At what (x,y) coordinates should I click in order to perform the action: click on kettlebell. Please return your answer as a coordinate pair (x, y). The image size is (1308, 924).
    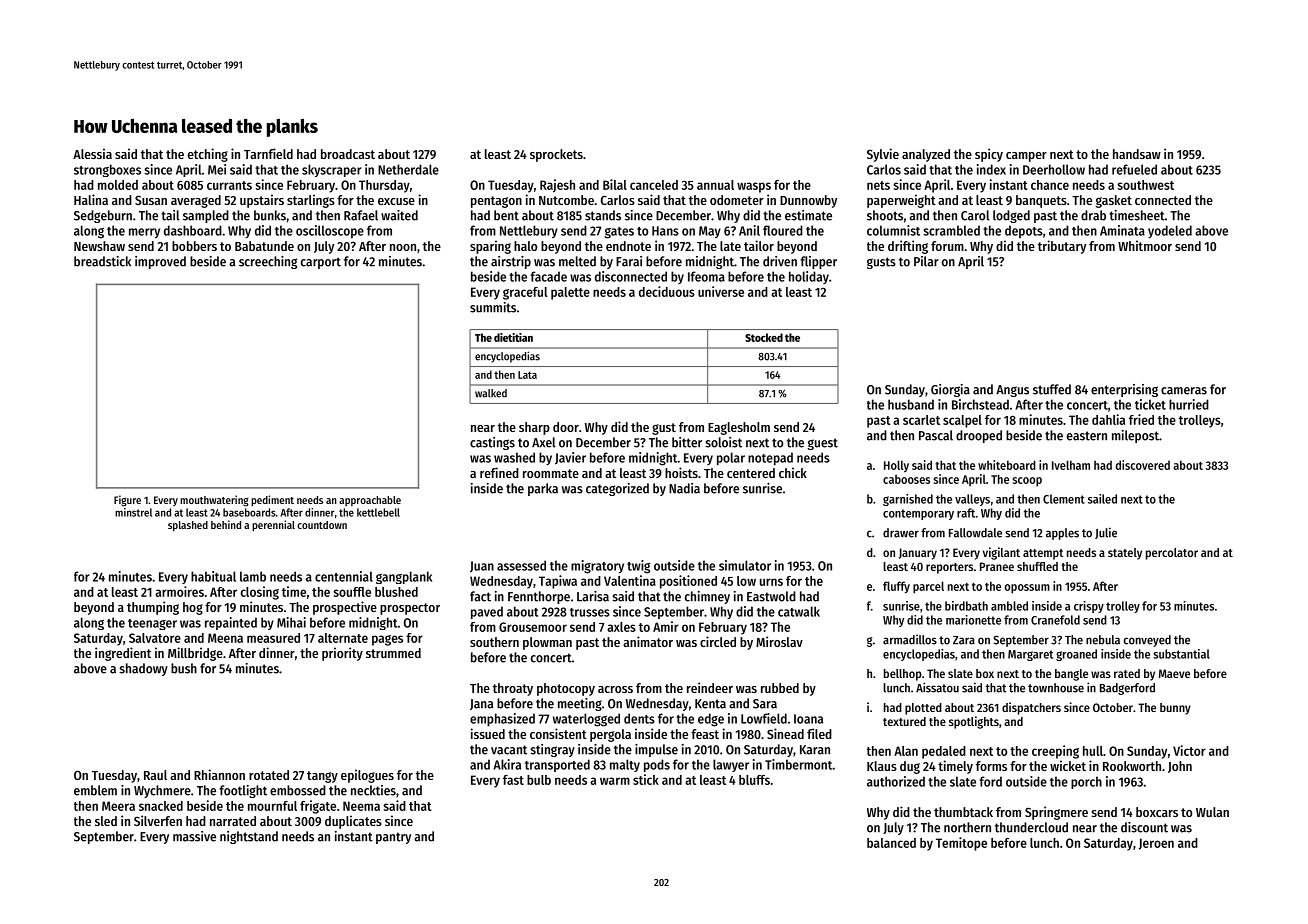
    Looking at the image, I should click on (378, 512).
